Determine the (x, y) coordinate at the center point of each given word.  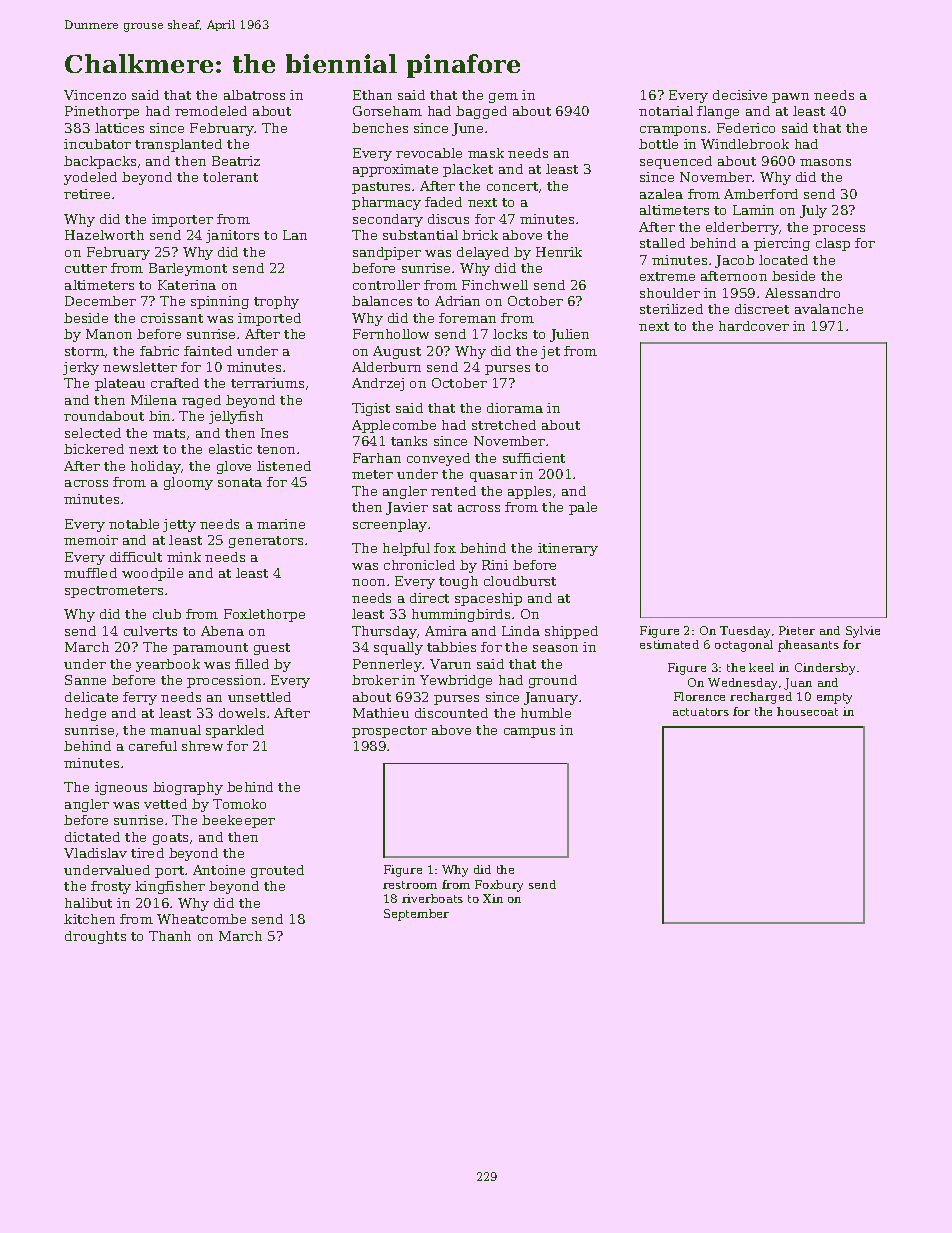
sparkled (235, 731)
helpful (406, 549)
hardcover (754, 326)
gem (503, 98)
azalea (661, 194)
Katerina (187, 285)
